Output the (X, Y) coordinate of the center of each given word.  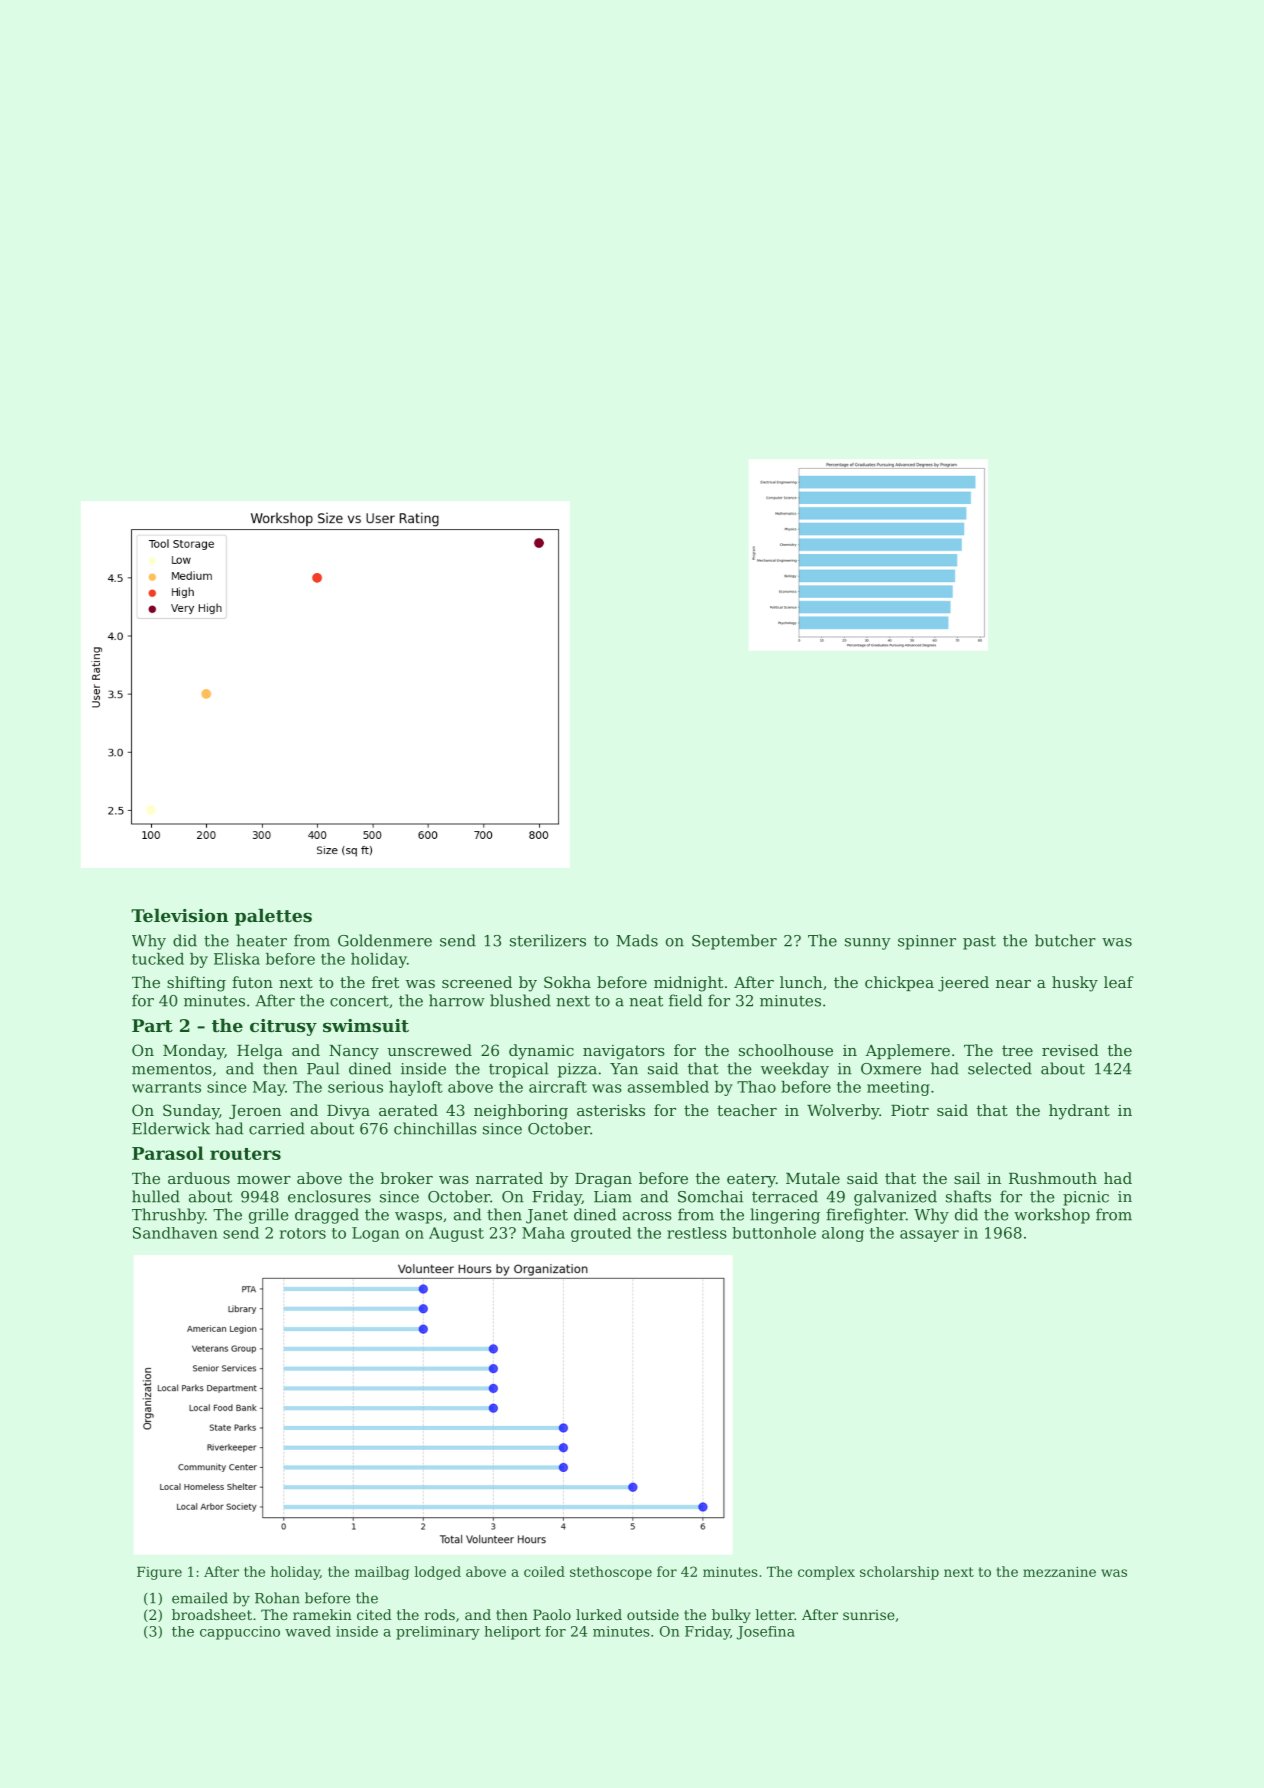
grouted (601, 1234)
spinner (927, 942)
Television (179, 915)
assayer (929, 1236)
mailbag (382, 1573)
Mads (637, 940)
